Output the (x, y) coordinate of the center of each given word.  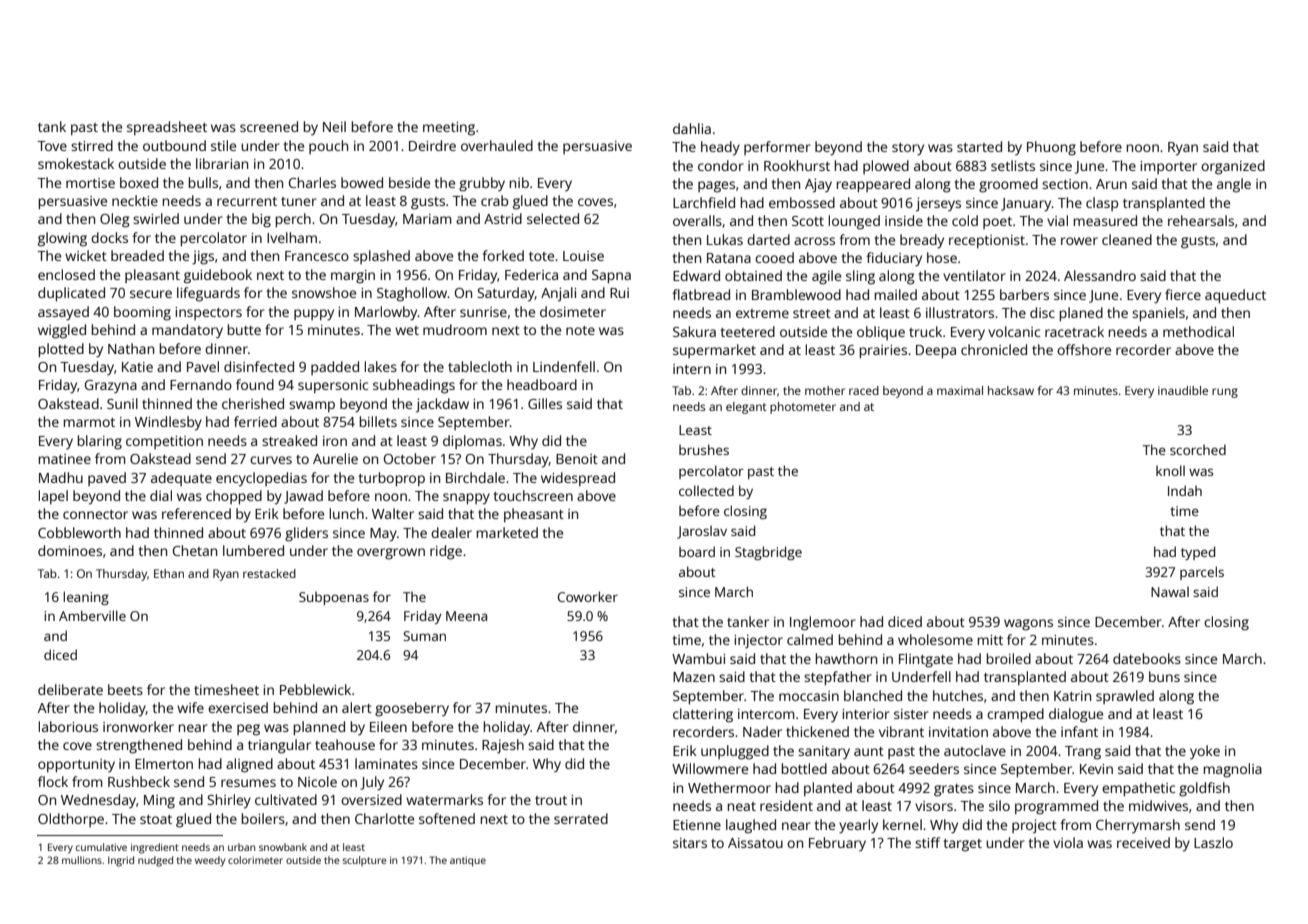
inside (904, 220)
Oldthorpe (71, 820)
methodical (1198, 331)
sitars (690, 843)
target (962, 845)
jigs (203, 257)
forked (503, 255)
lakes (381, 366)
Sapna (611, 277)
